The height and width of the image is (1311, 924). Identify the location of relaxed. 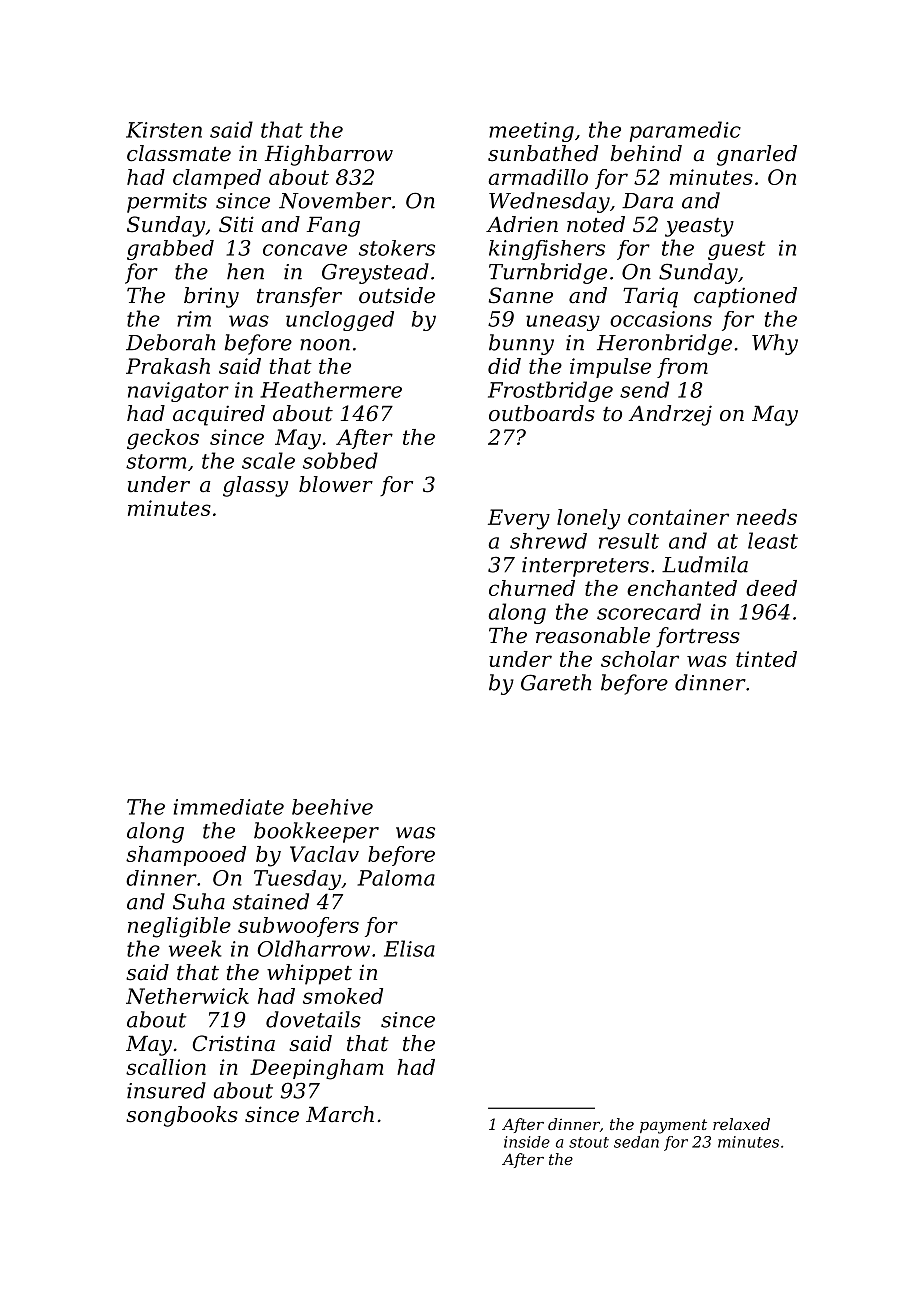
(741, 1124).
